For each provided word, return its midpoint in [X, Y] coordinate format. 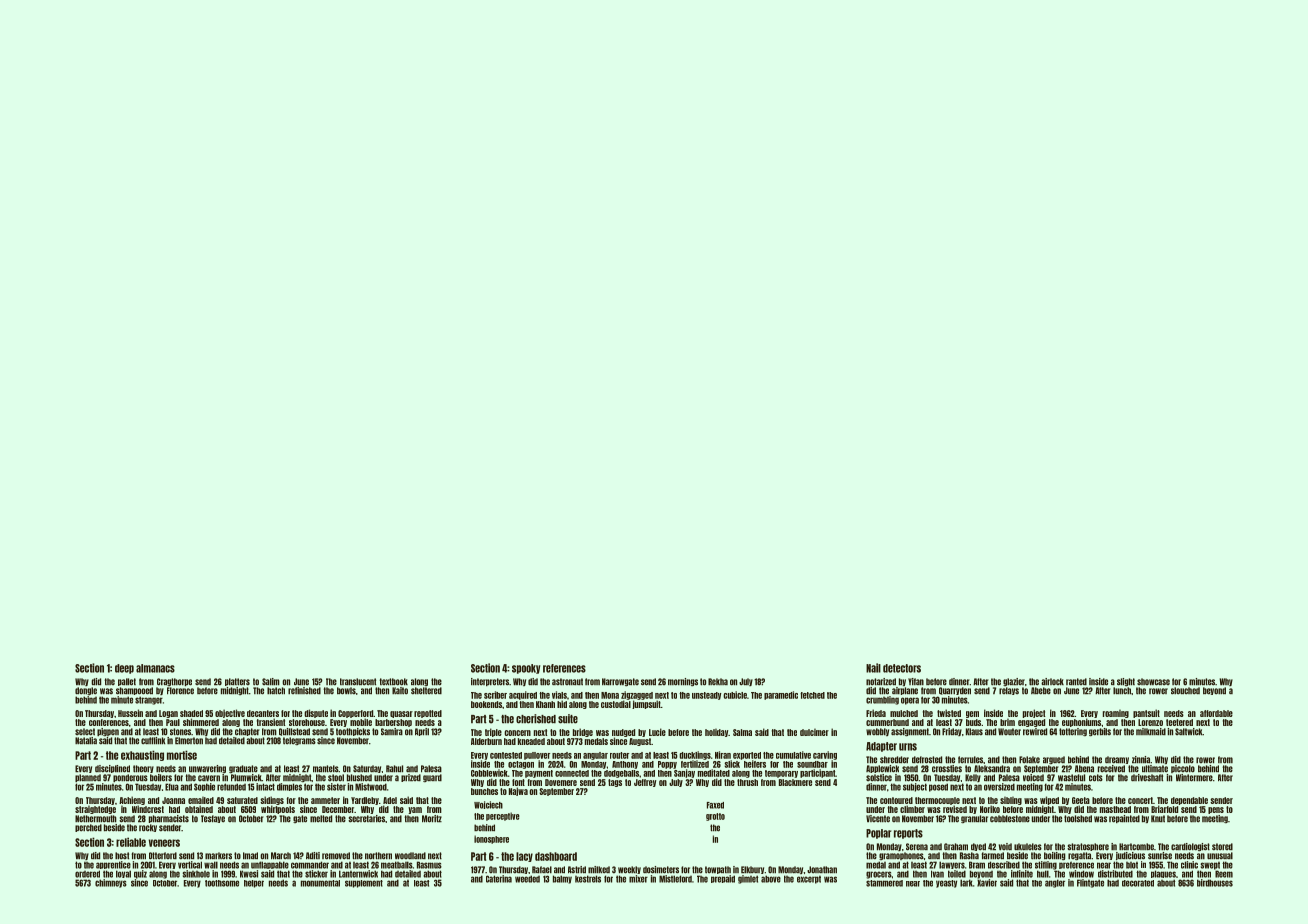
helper [254, 884]
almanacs [155, 668]
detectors [902, 668]
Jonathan [822, 870]
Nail [873, 668]
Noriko [990, 809]
